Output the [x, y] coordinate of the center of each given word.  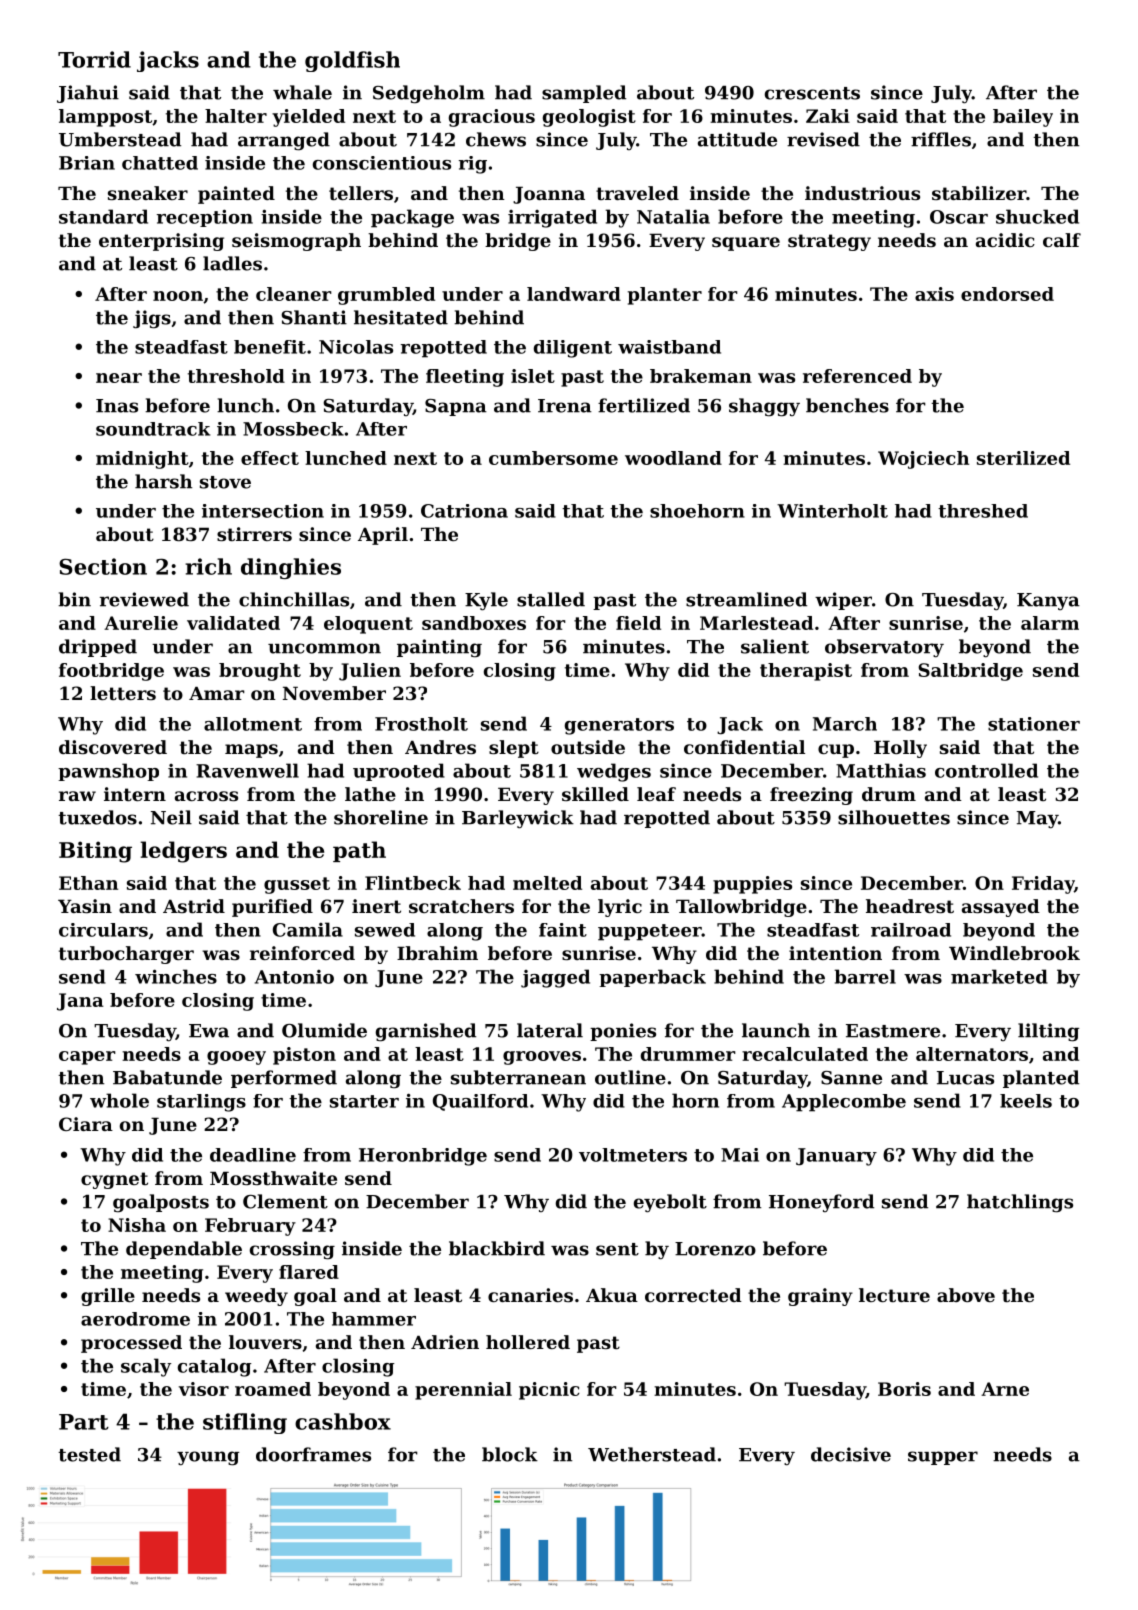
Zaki [828, 116]
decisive [851, 1454]
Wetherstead [652, 1454]
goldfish [352, 61]
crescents [812, 93]
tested [89, 1454]
